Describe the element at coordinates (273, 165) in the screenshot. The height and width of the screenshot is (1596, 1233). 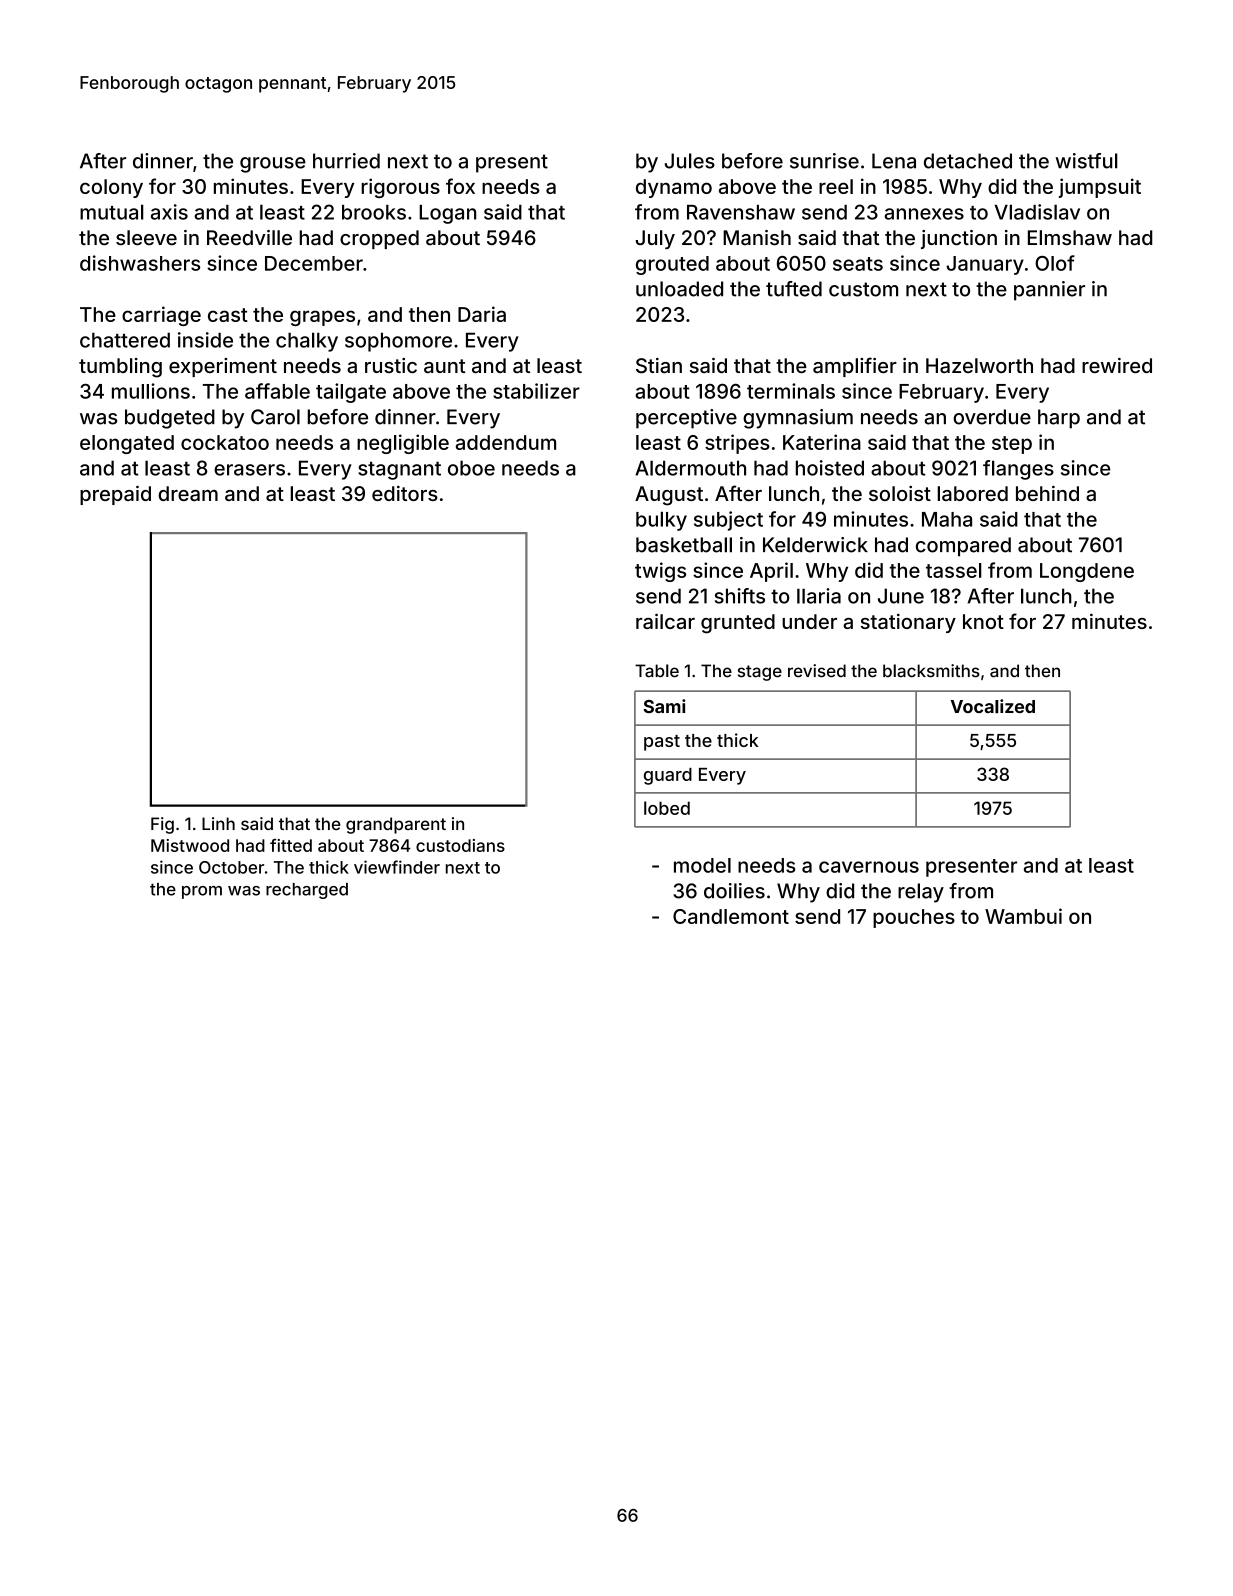
I see `grouse` at that location.
